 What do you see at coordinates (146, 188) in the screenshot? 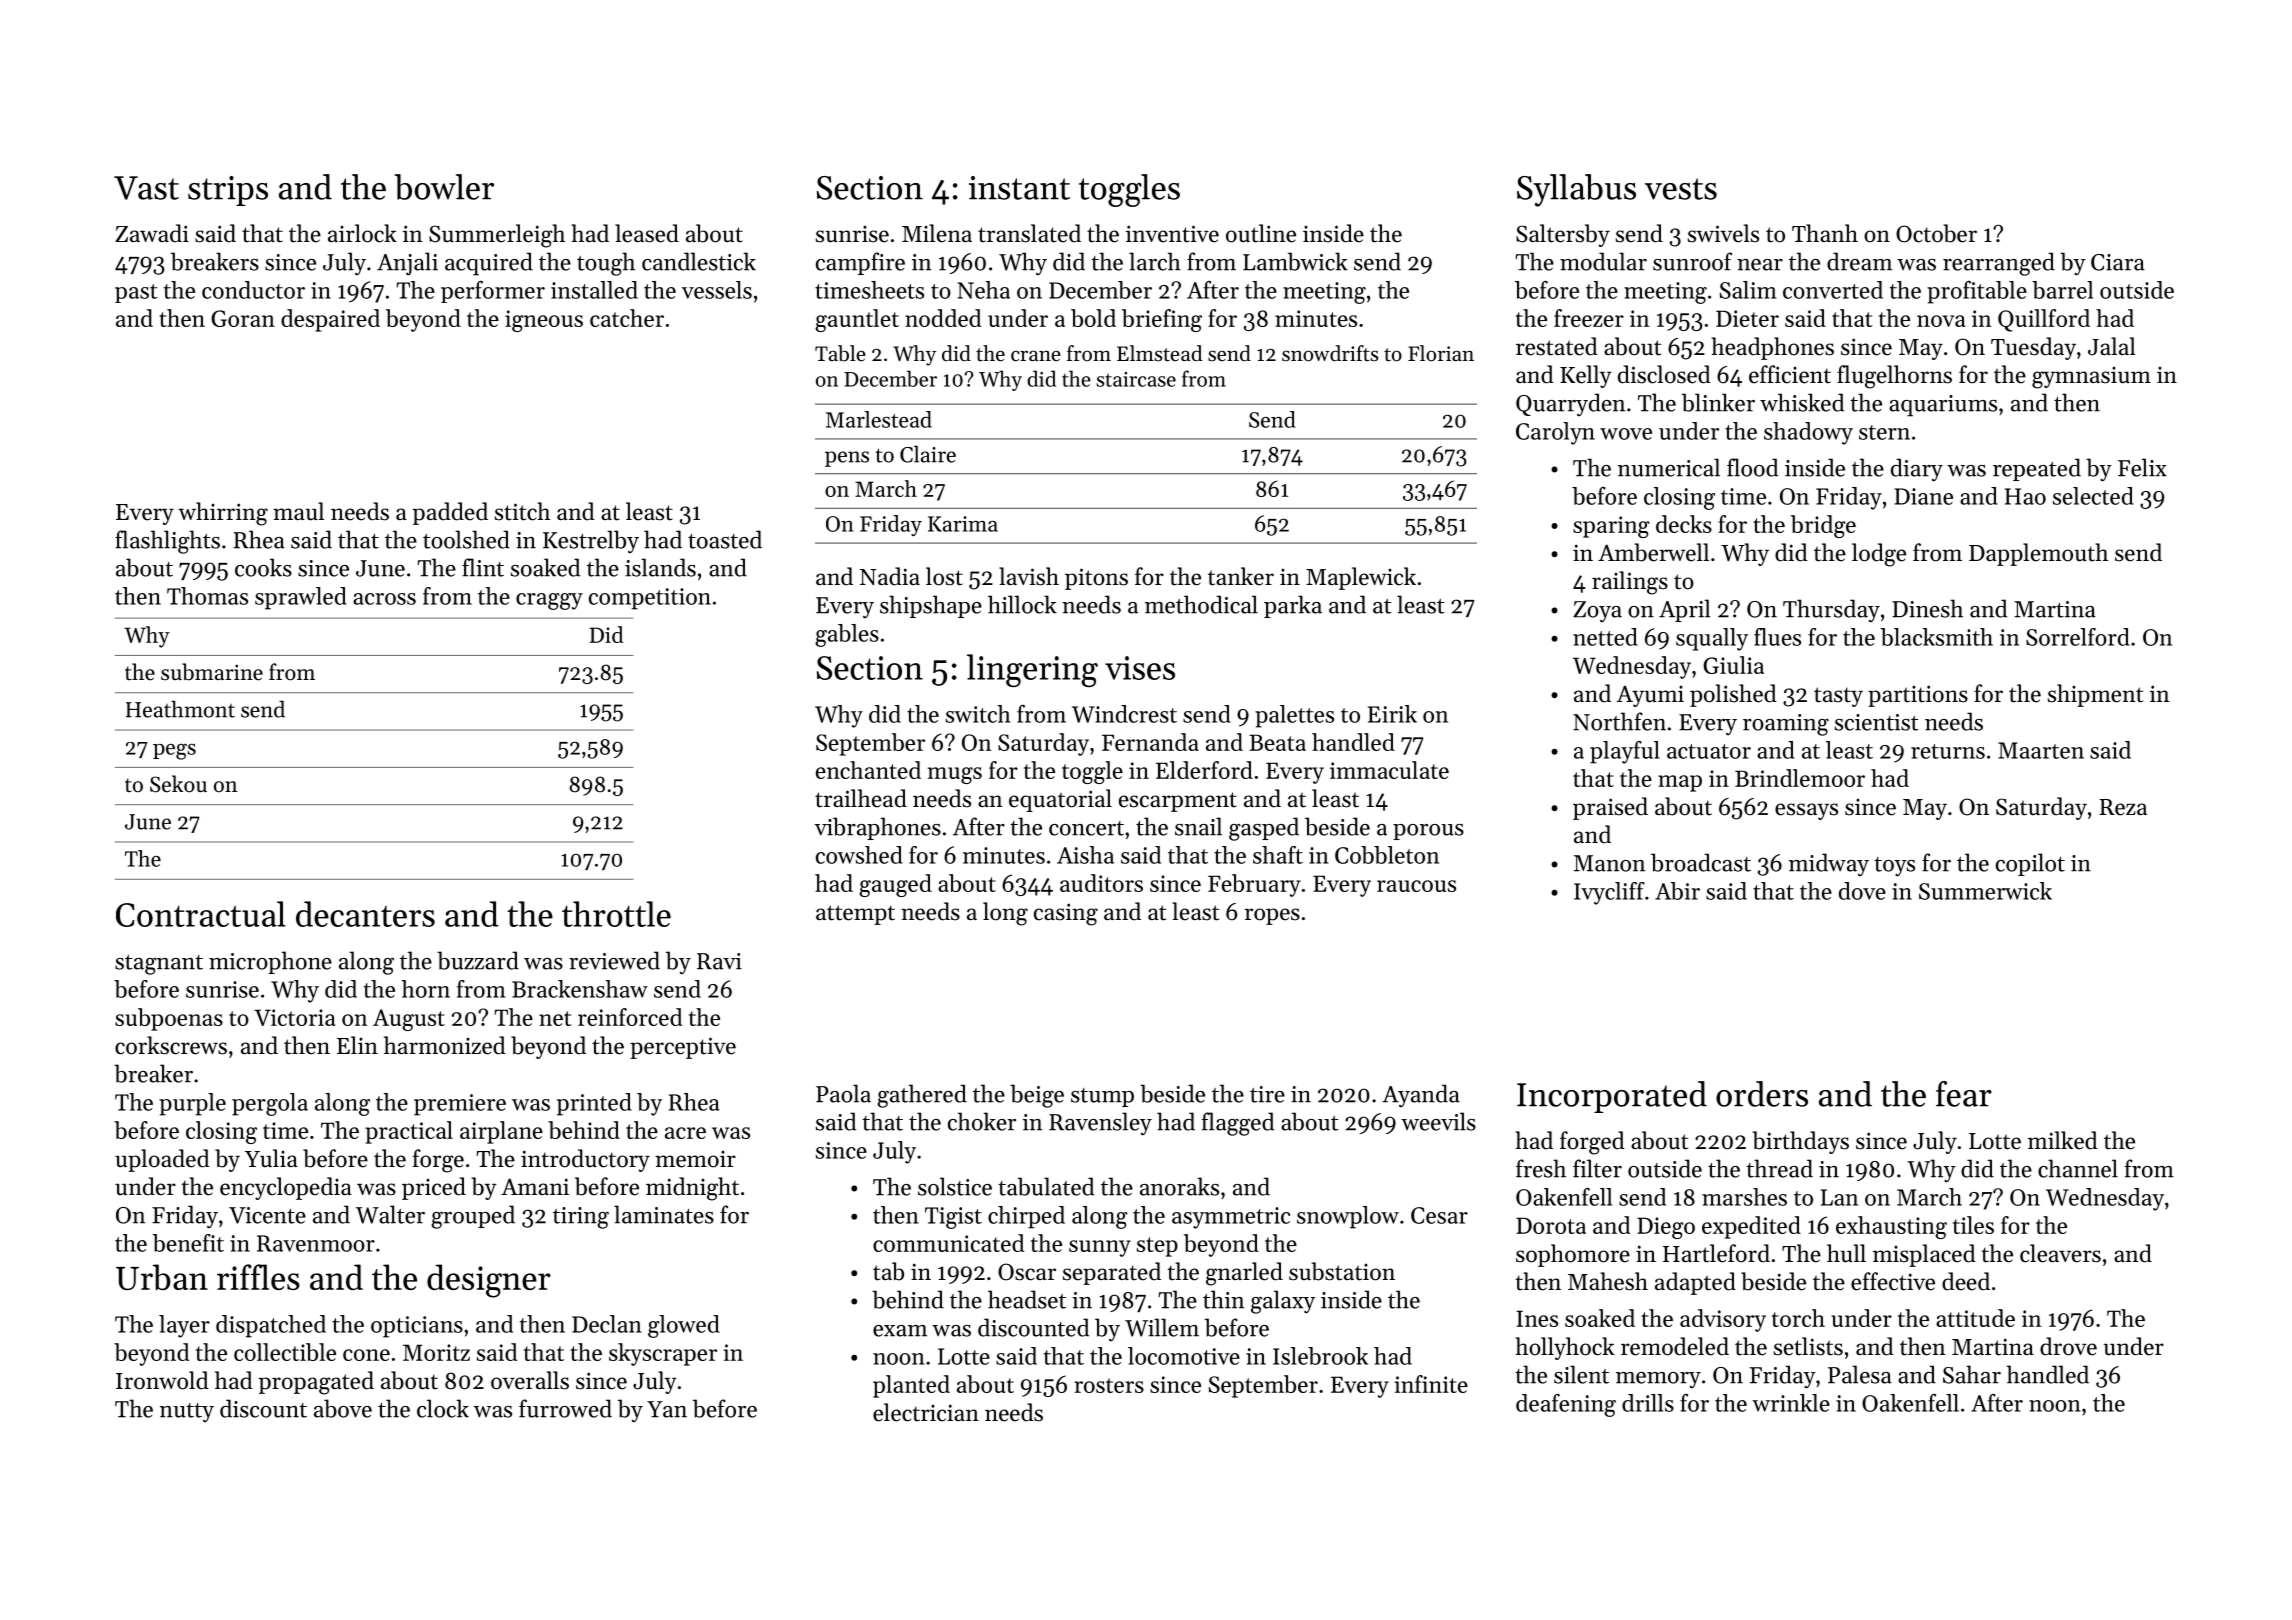
I see `Vast` at bounding box center [146, 188].
